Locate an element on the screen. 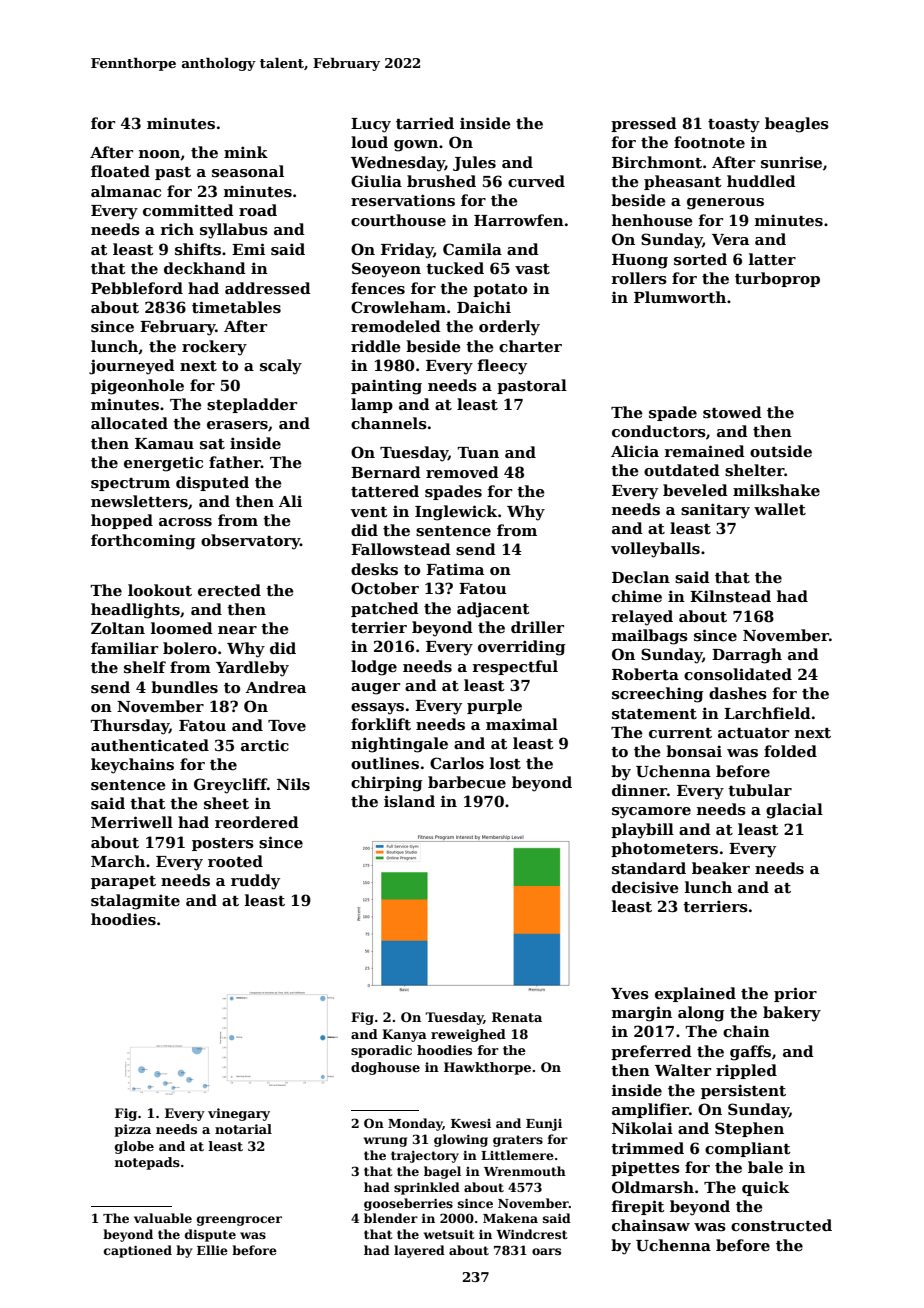 The image size is (924, 1308). vinegary is located at coordinates (239, 1114).
